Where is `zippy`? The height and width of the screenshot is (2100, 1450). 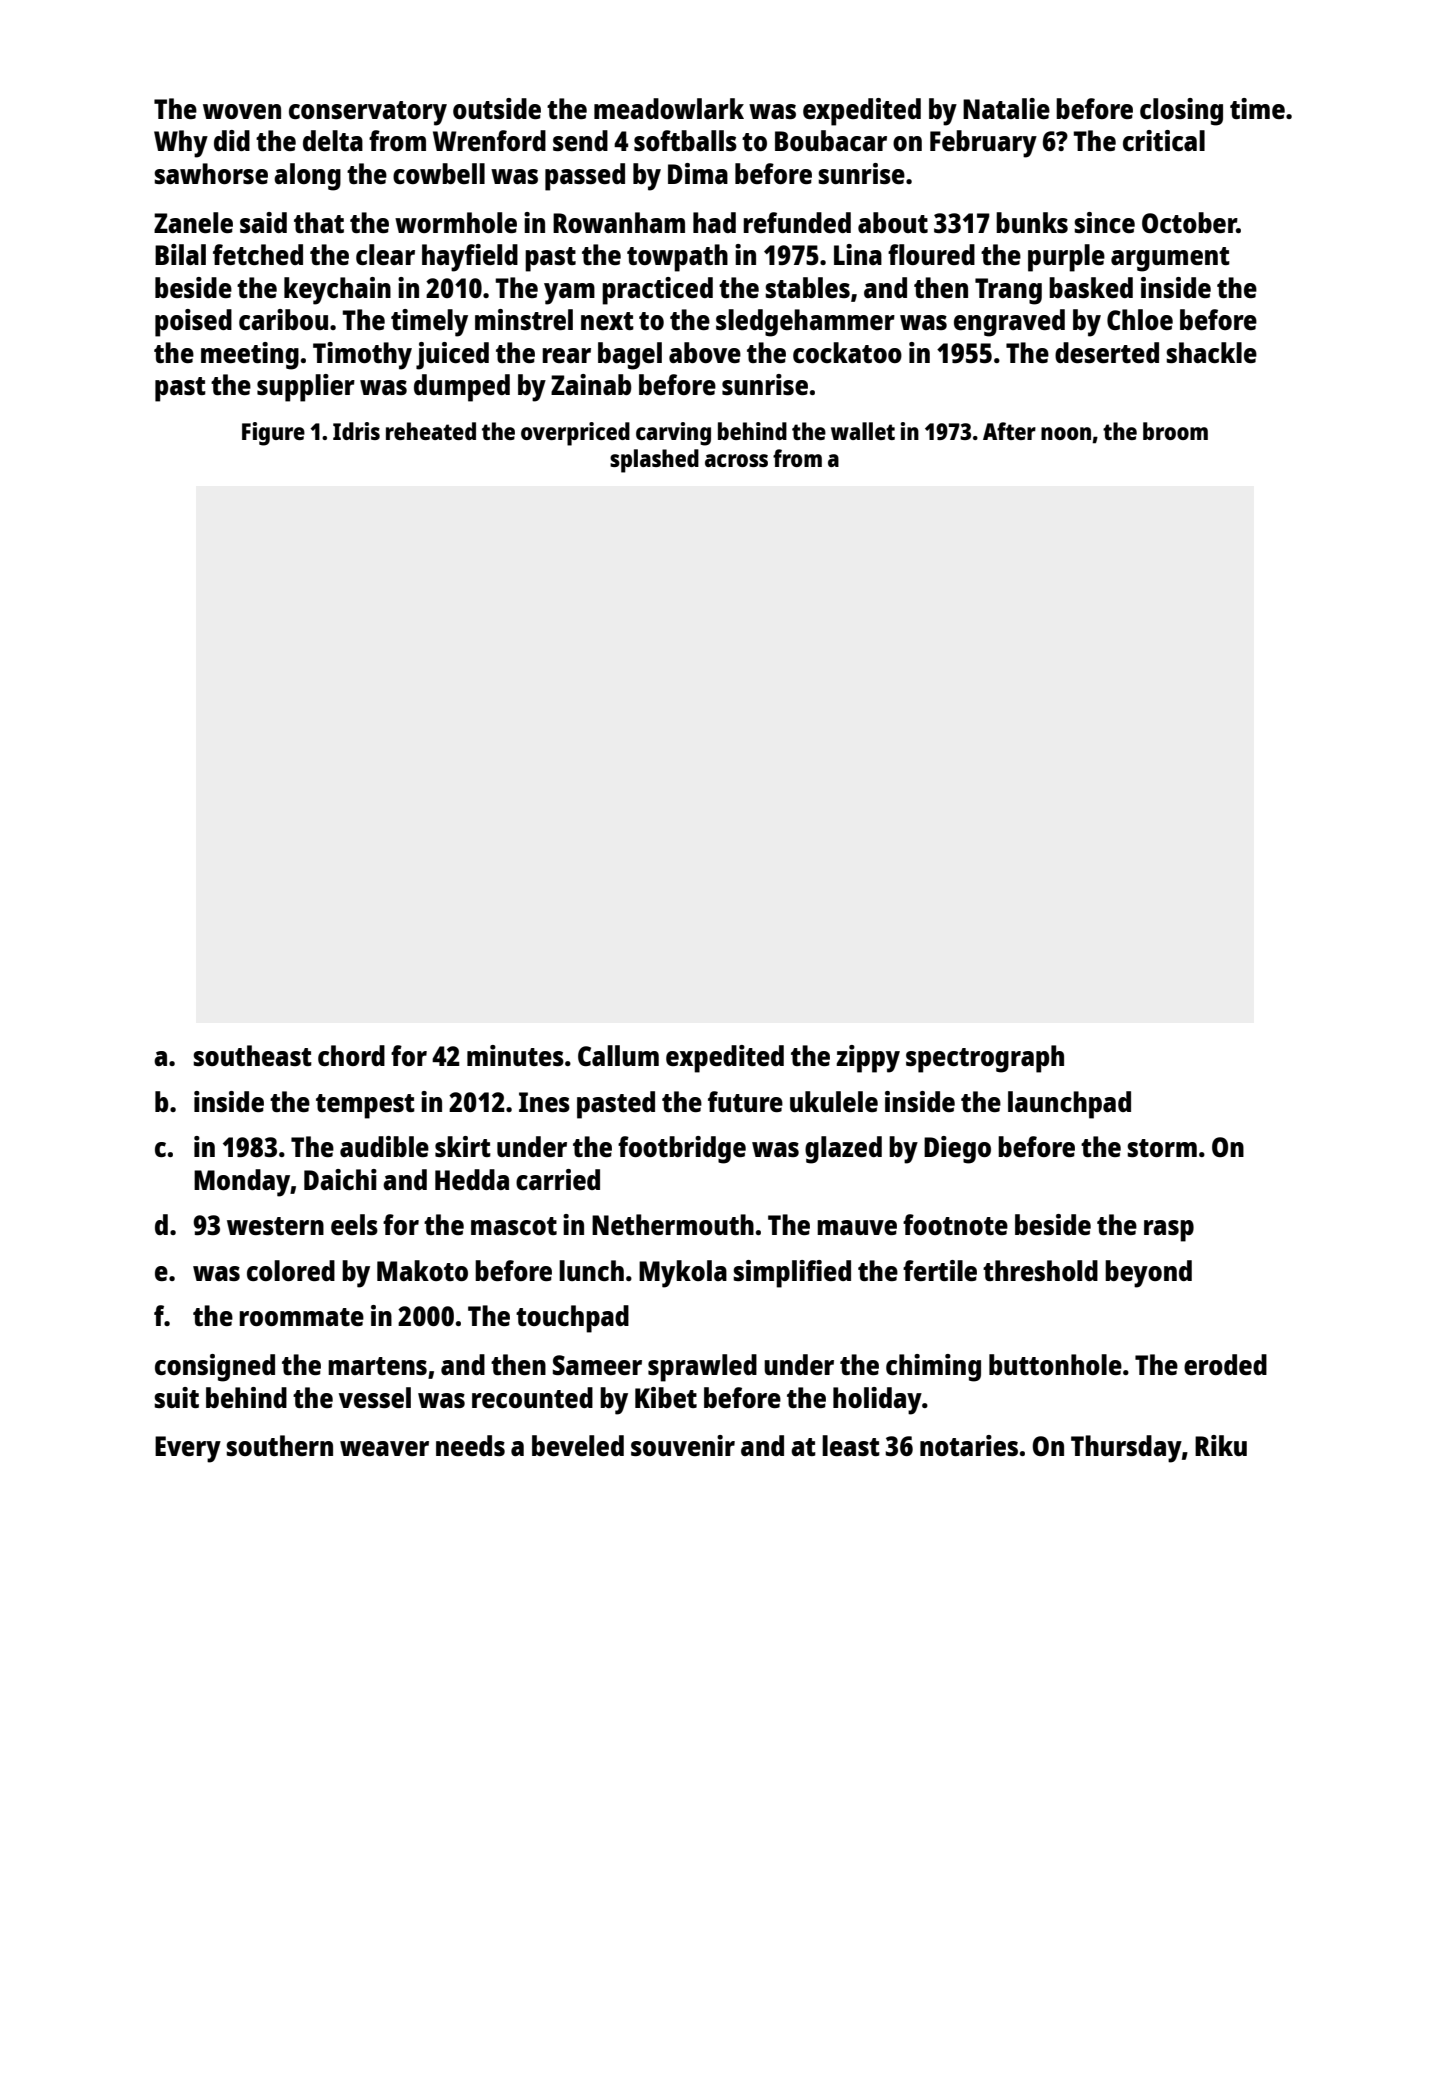 zippy is located at coordinates (868, 1059).
